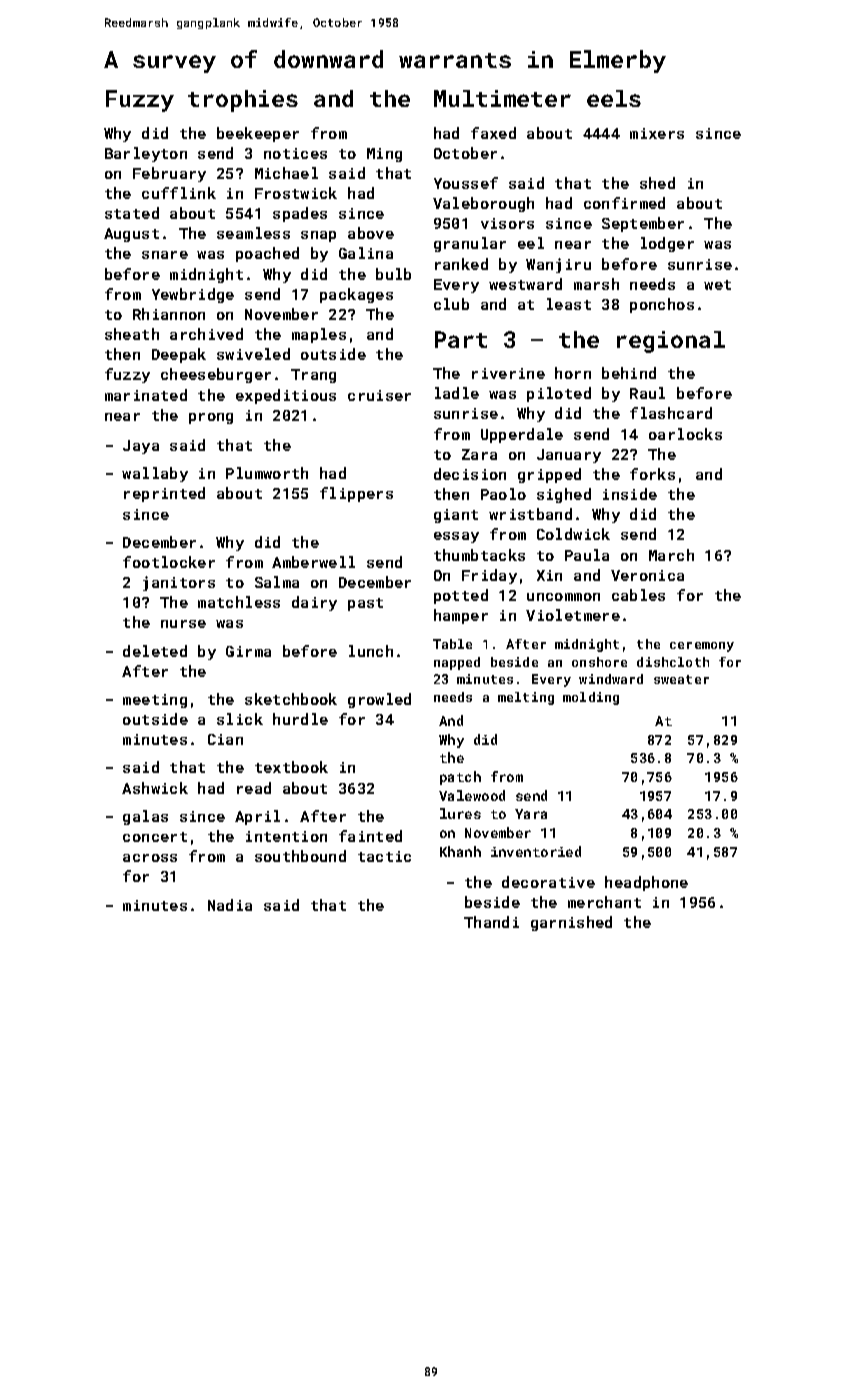  I want to click on potted, so click(461, 596).
